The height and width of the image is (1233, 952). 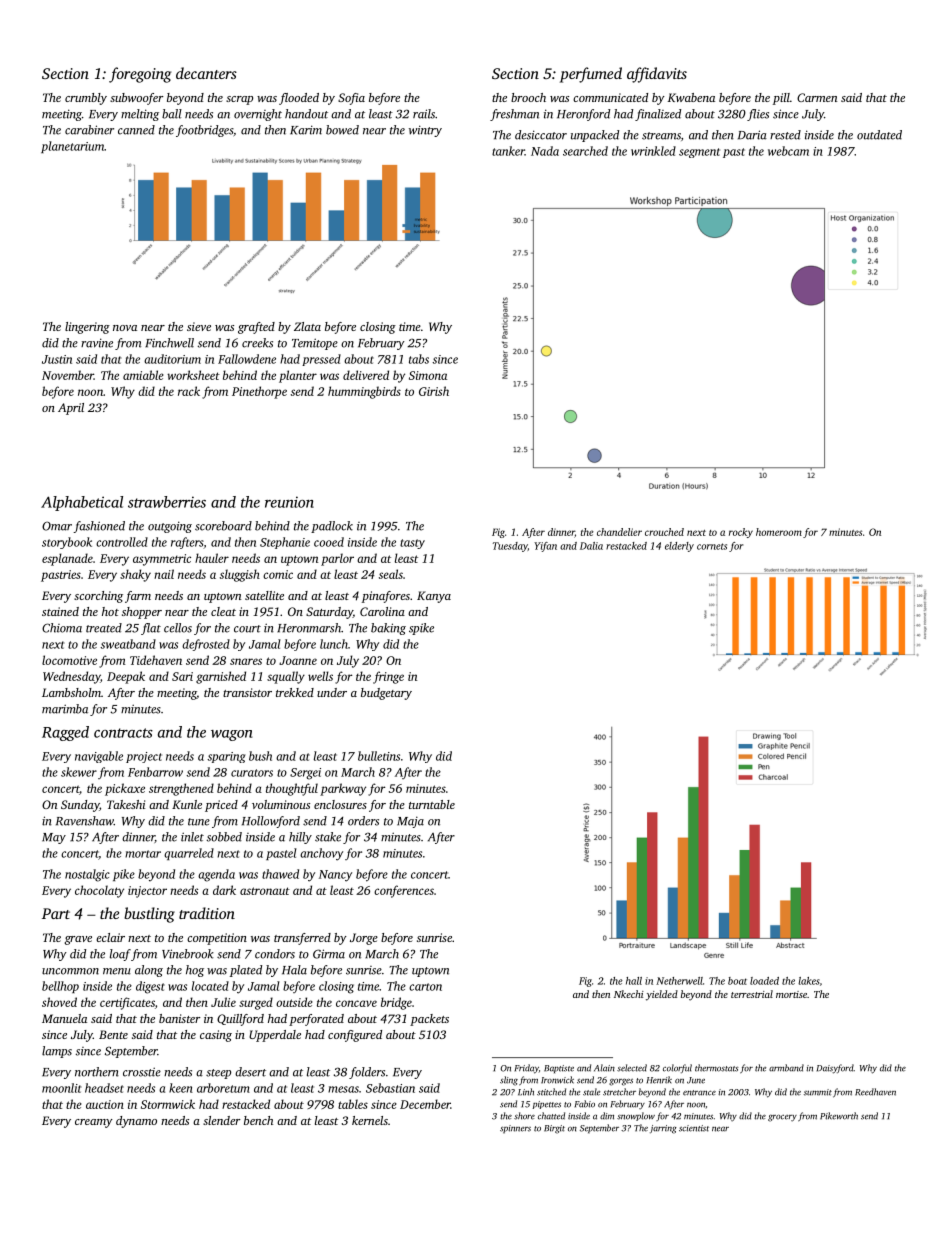 I want to click on Kwabena, so click(x=691, y=97).
